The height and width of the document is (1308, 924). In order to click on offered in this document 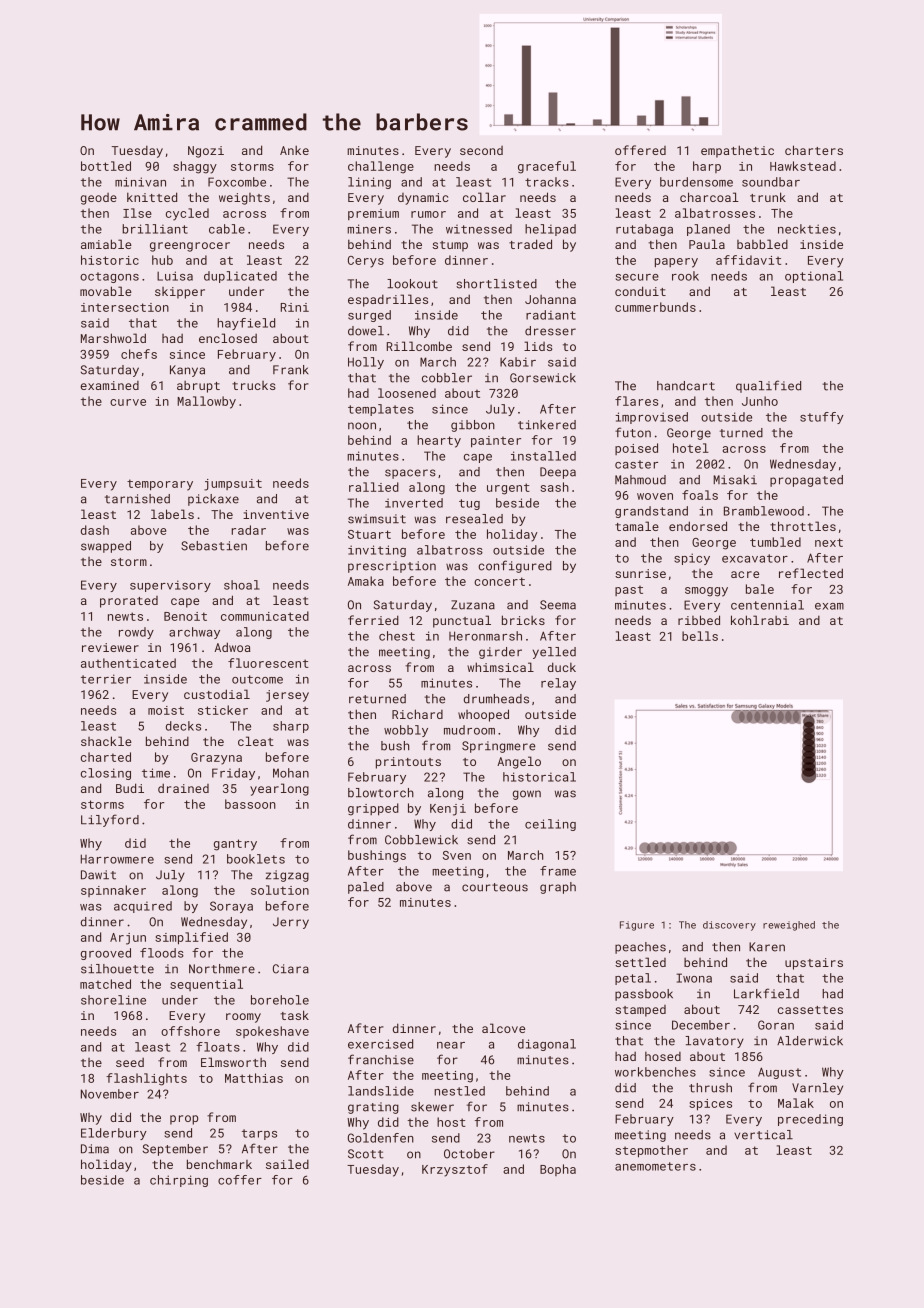, I will do `click(640, 150)`.
